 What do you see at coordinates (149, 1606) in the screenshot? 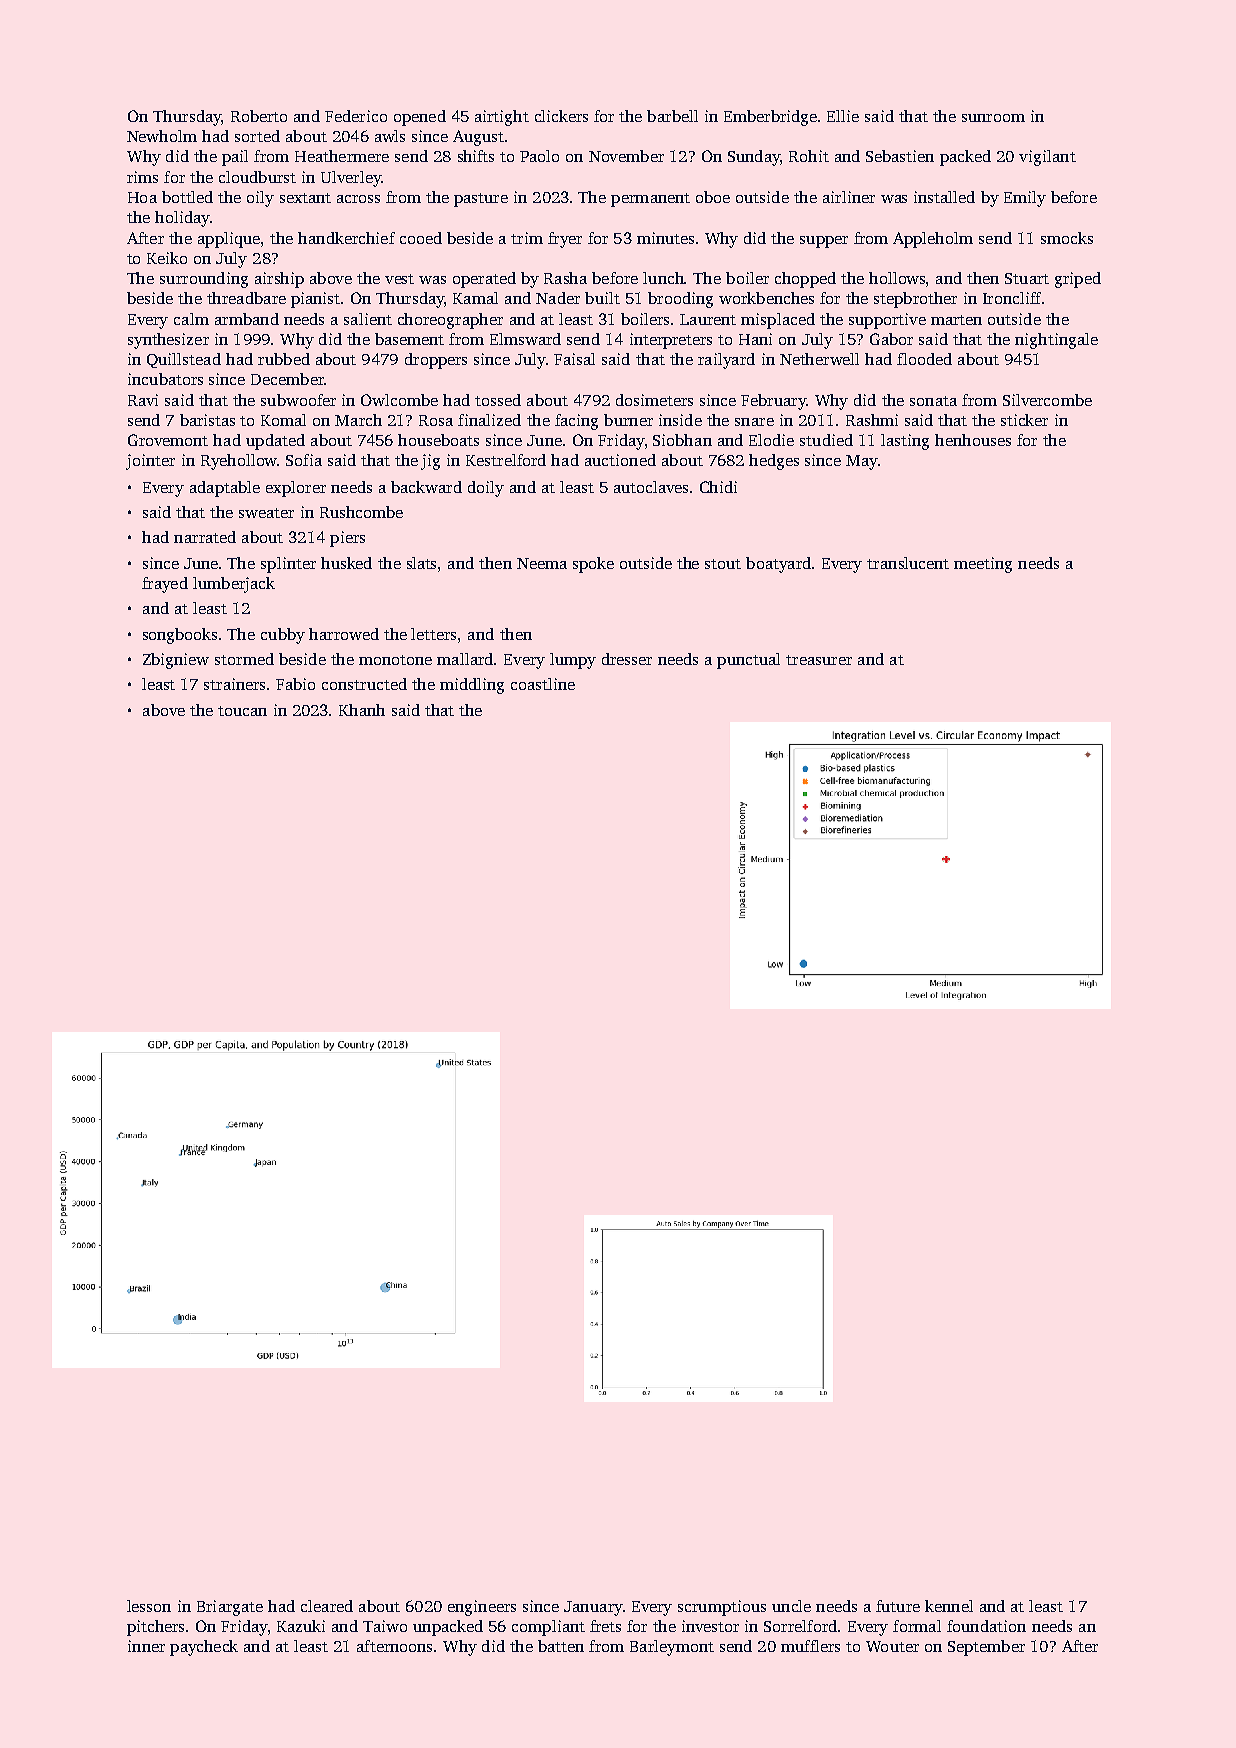
I see `lesson` at bounding box center [149, 1606].
